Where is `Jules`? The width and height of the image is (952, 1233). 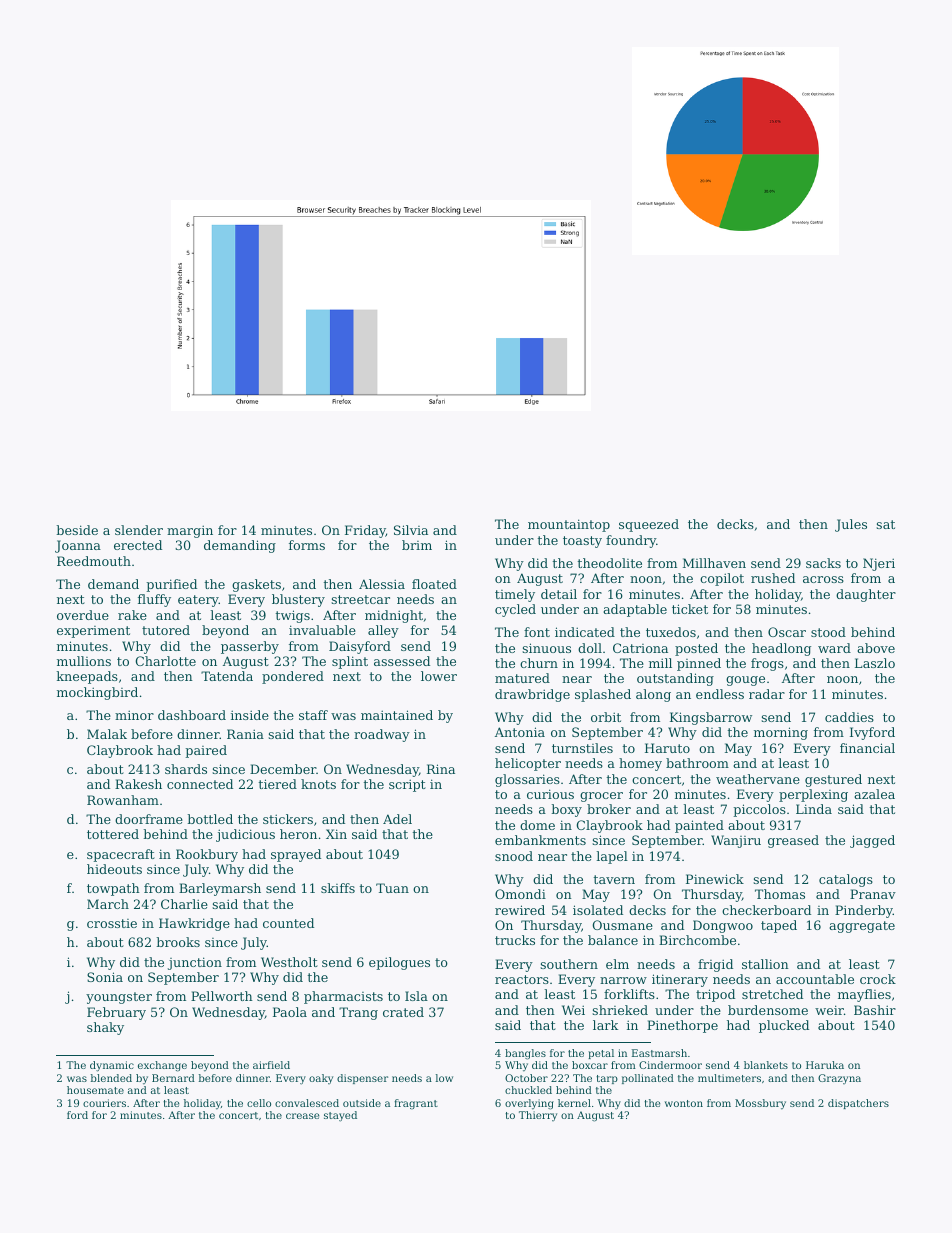
Jules is located at coordinates (851, 525).
